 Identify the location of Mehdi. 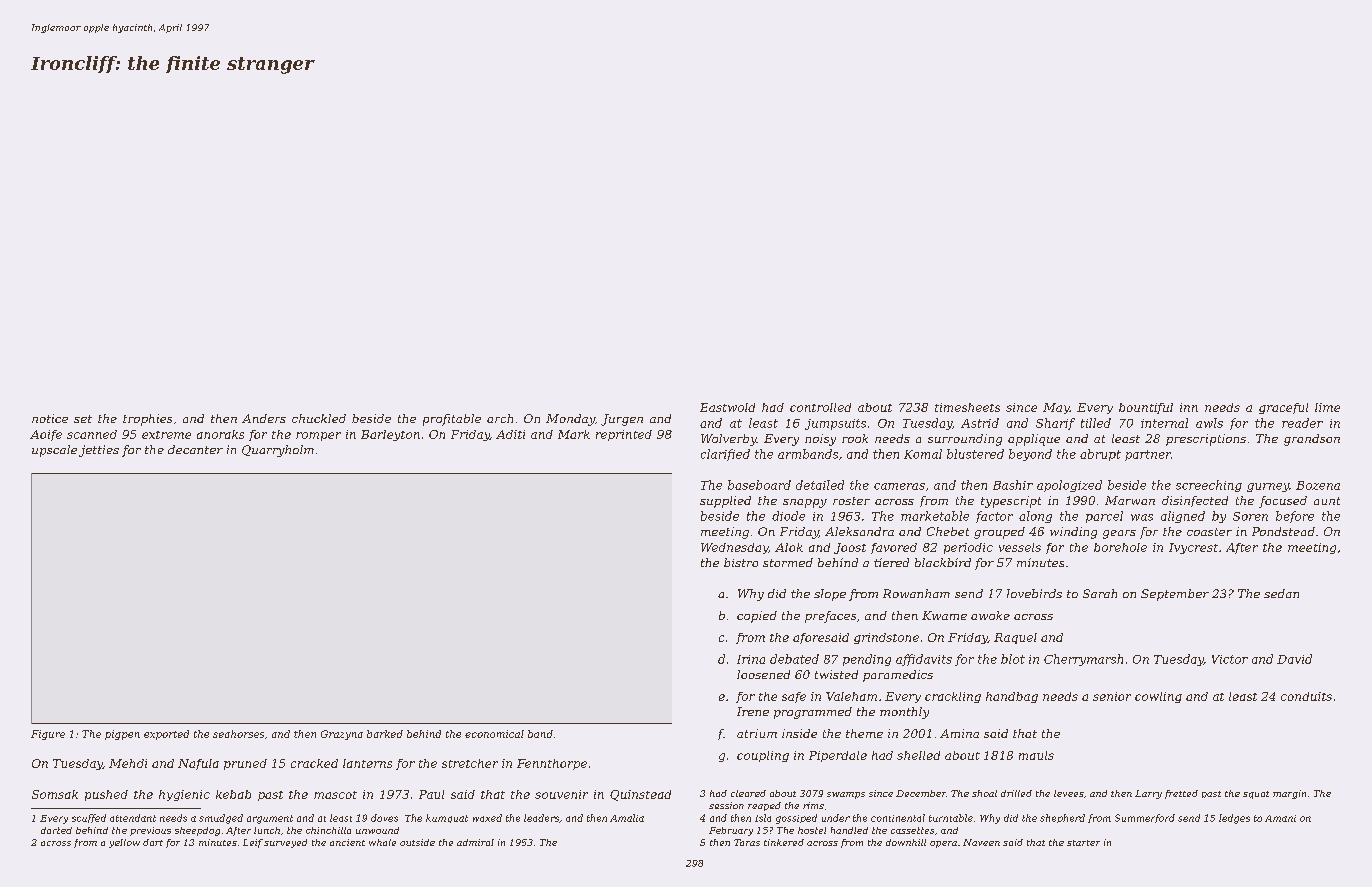
(128, 763).
